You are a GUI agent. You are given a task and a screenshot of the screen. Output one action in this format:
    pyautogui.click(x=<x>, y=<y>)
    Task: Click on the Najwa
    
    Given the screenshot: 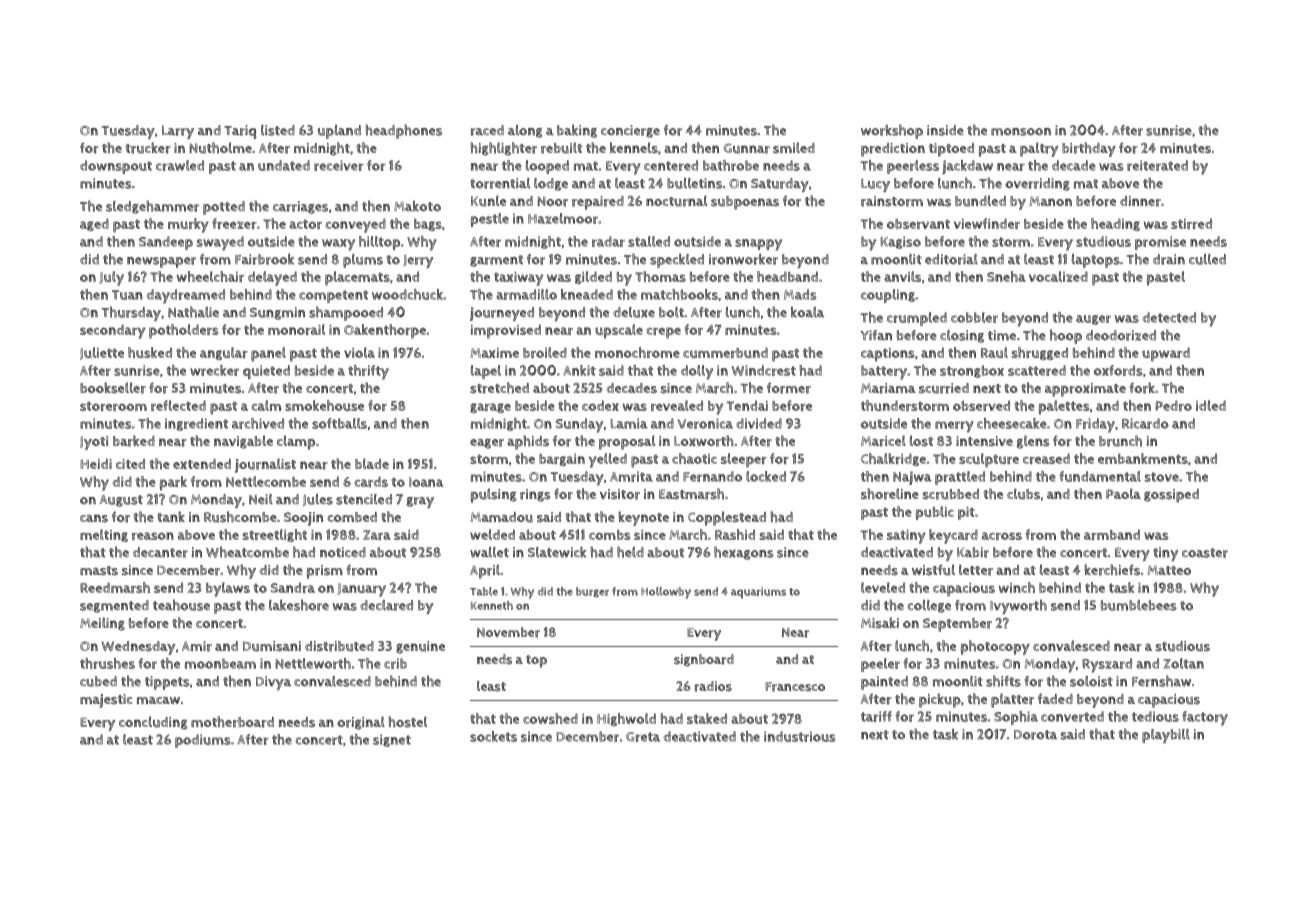 What is the action you would take?
    pyautogui.click(x=912, y=478)
